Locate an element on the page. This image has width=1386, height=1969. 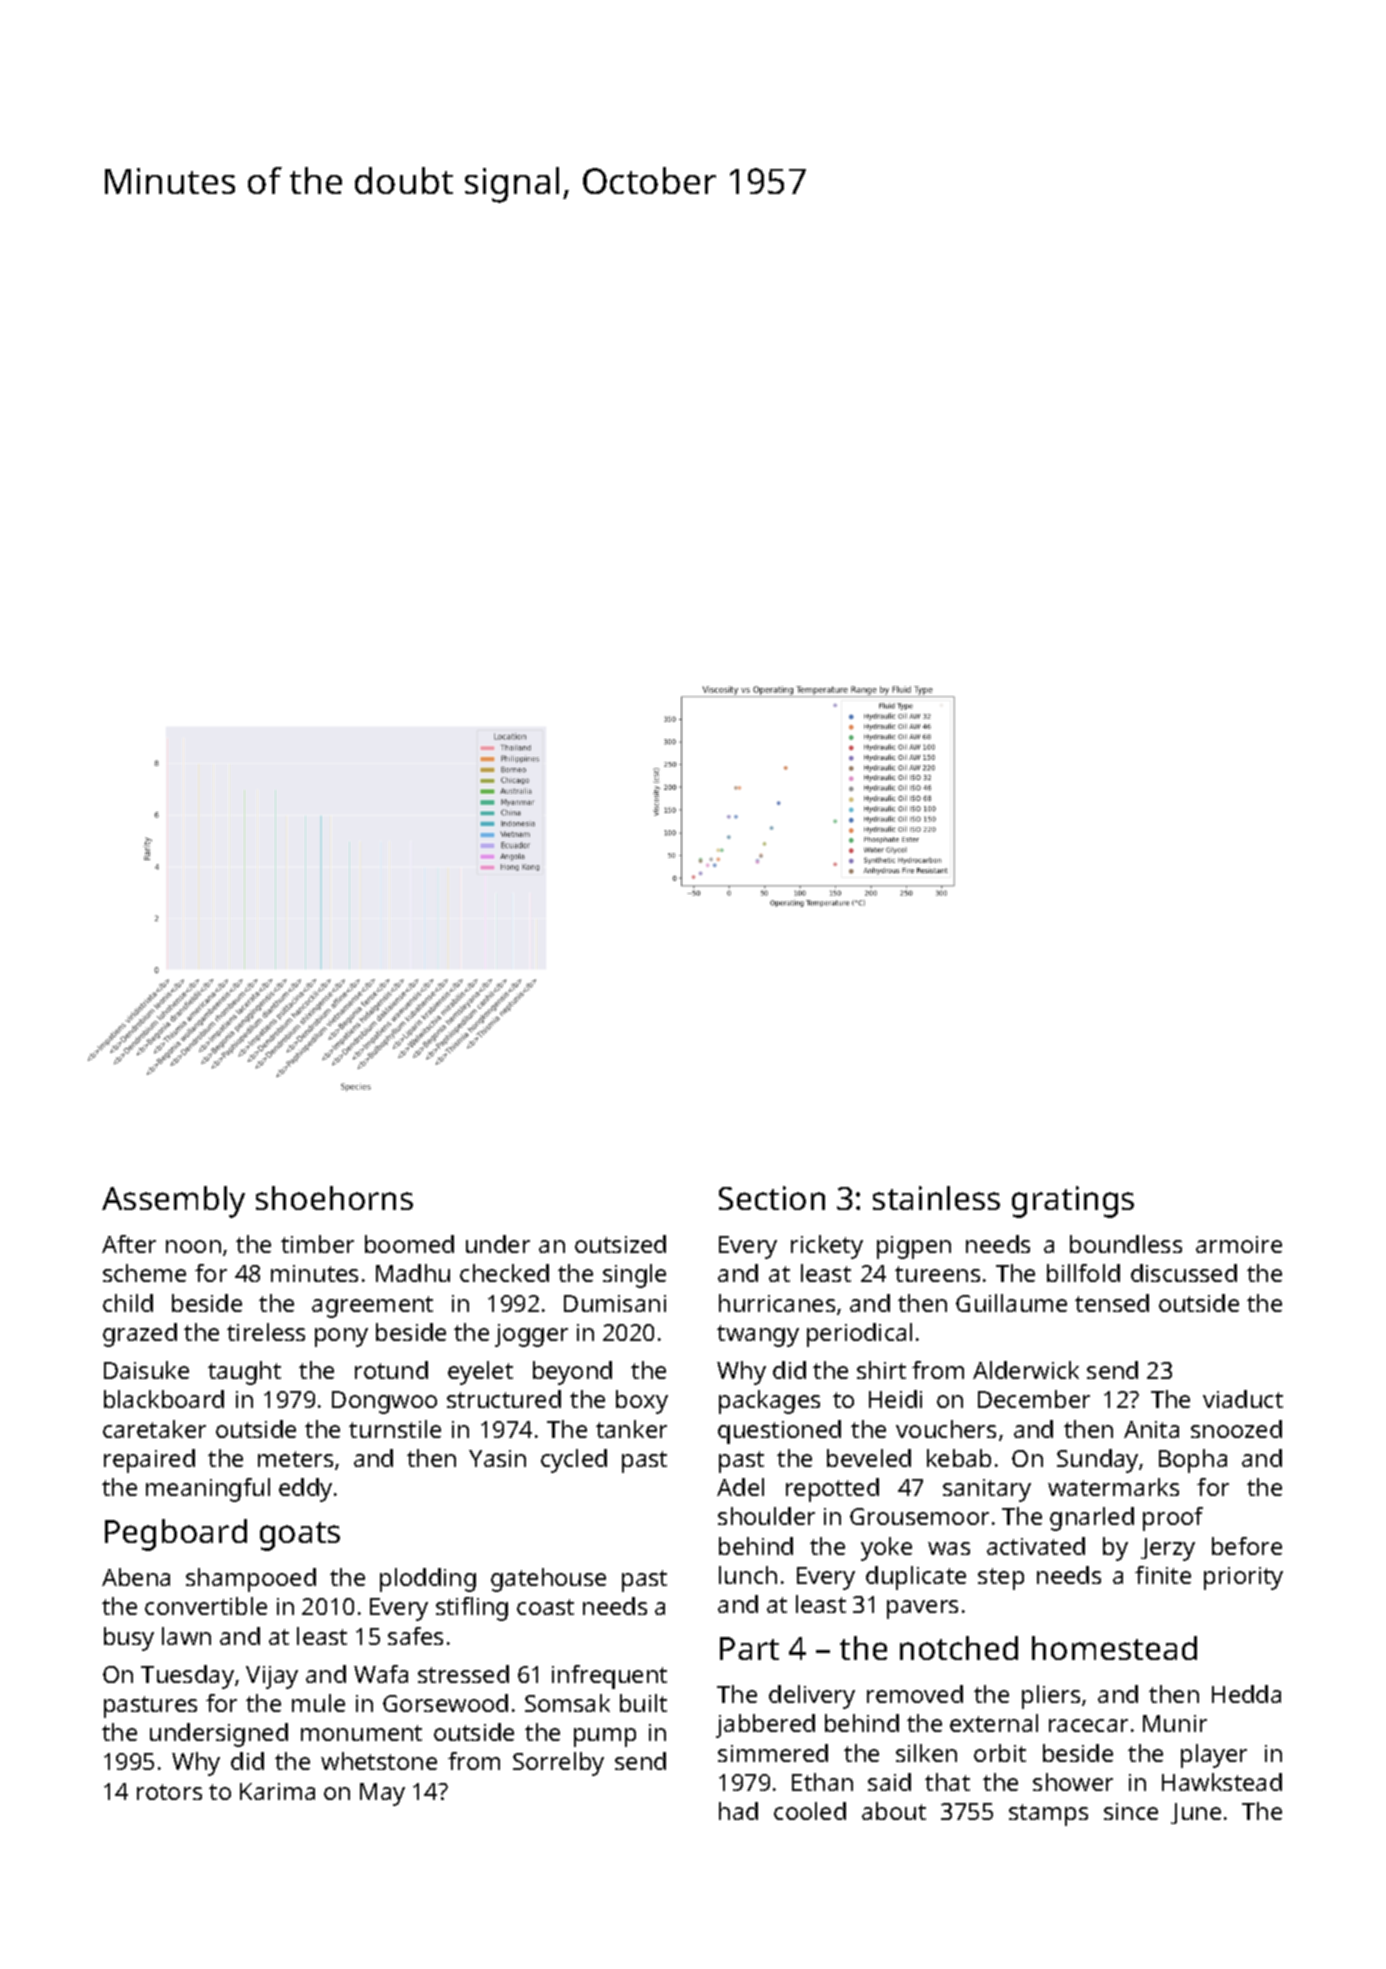
goats is located at coordinates (300, 1536).
